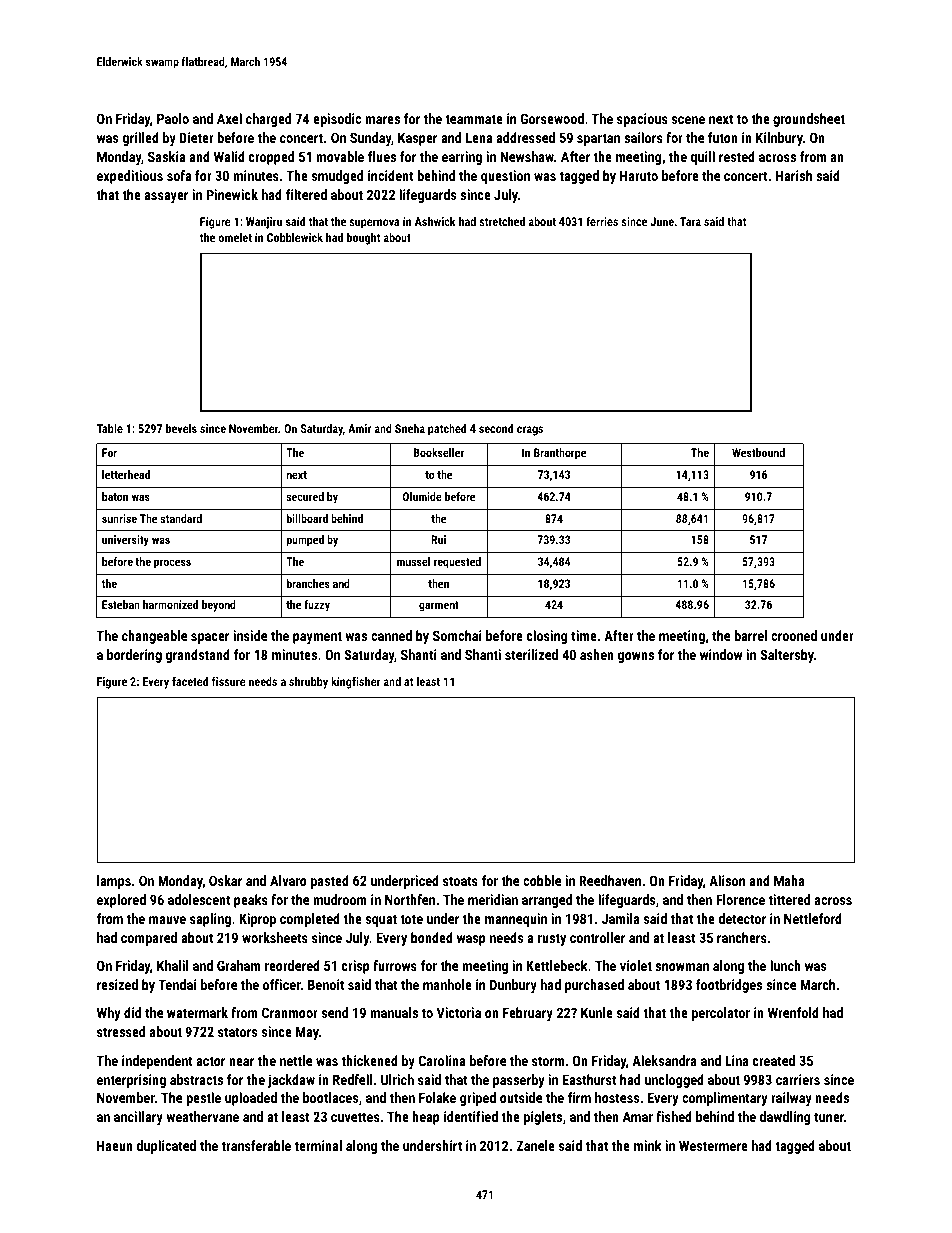 Image resolution: width=952 pixels, height=1233 pixels. Describe the element at coordinates (527, 156) in the page. I see `Newshaw` at that location.
